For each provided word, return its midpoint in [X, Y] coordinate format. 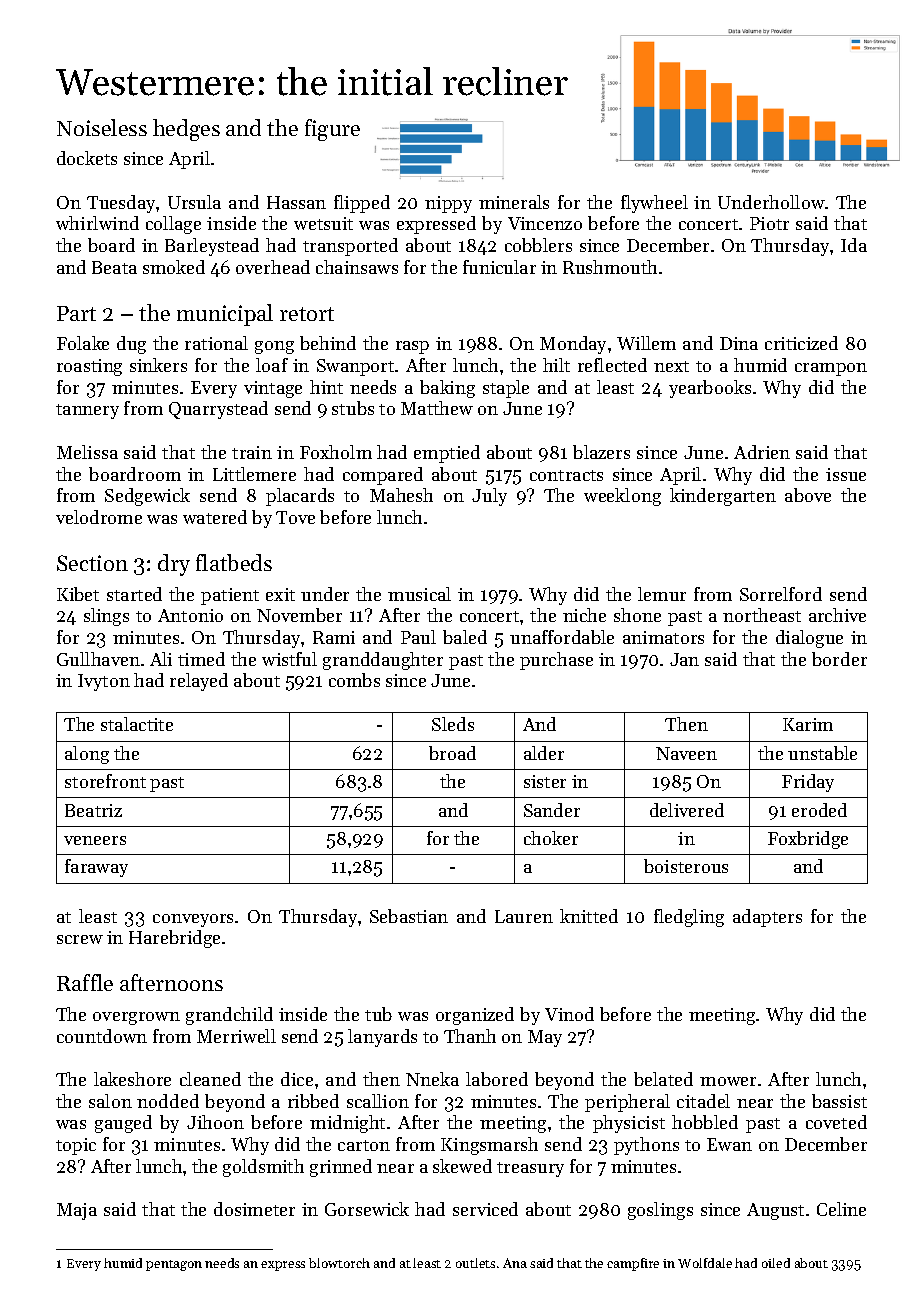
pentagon [174, 1265]
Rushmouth [610, 267]
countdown [102, 1036]
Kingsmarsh [489, 1146]
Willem [646, 343]
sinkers [158, 365]
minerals [514, 202]
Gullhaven [98, 659]
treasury [530, 1169]
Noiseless [102, 127]
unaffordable [562, 637]
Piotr [769, 223]
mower [728, 1081]
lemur [662, 594]
